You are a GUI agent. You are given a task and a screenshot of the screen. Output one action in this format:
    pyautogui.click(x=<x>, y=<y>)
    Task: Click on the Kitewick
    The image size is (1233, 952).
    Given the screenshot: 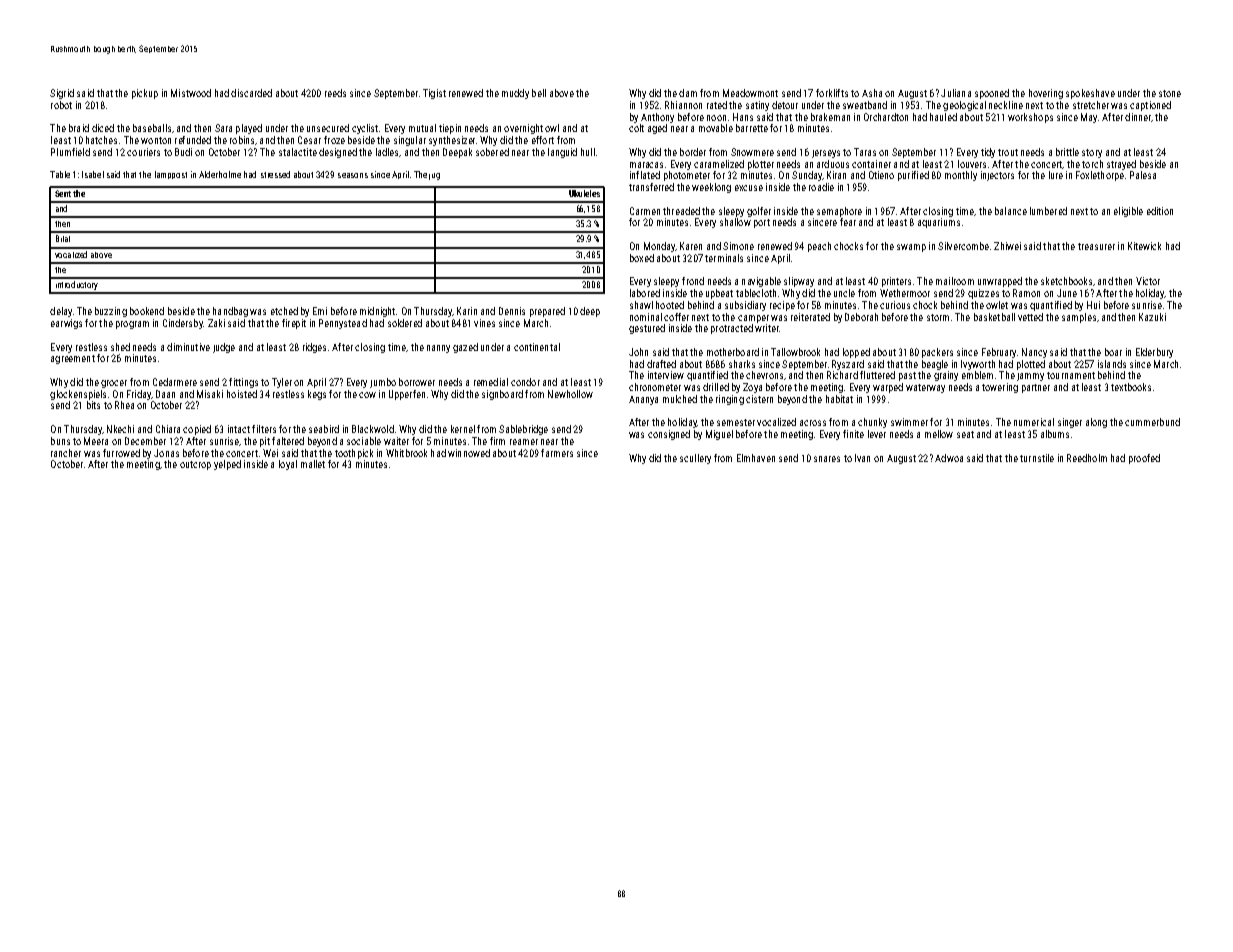 What is the action you would take?
    pyautogui.click(x=1144, y=246)
